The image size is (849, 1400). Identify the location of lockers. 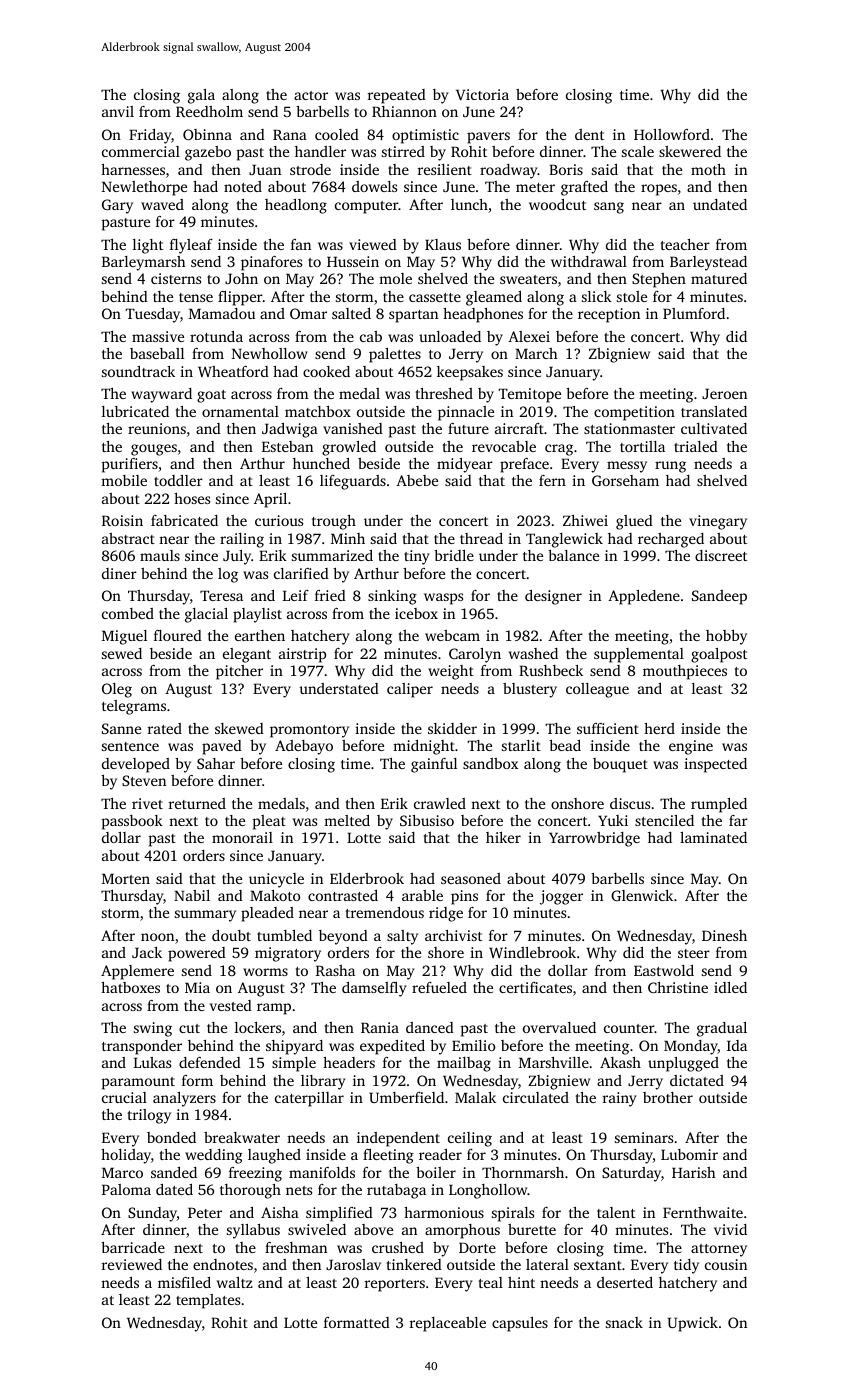
(258, 1027).
